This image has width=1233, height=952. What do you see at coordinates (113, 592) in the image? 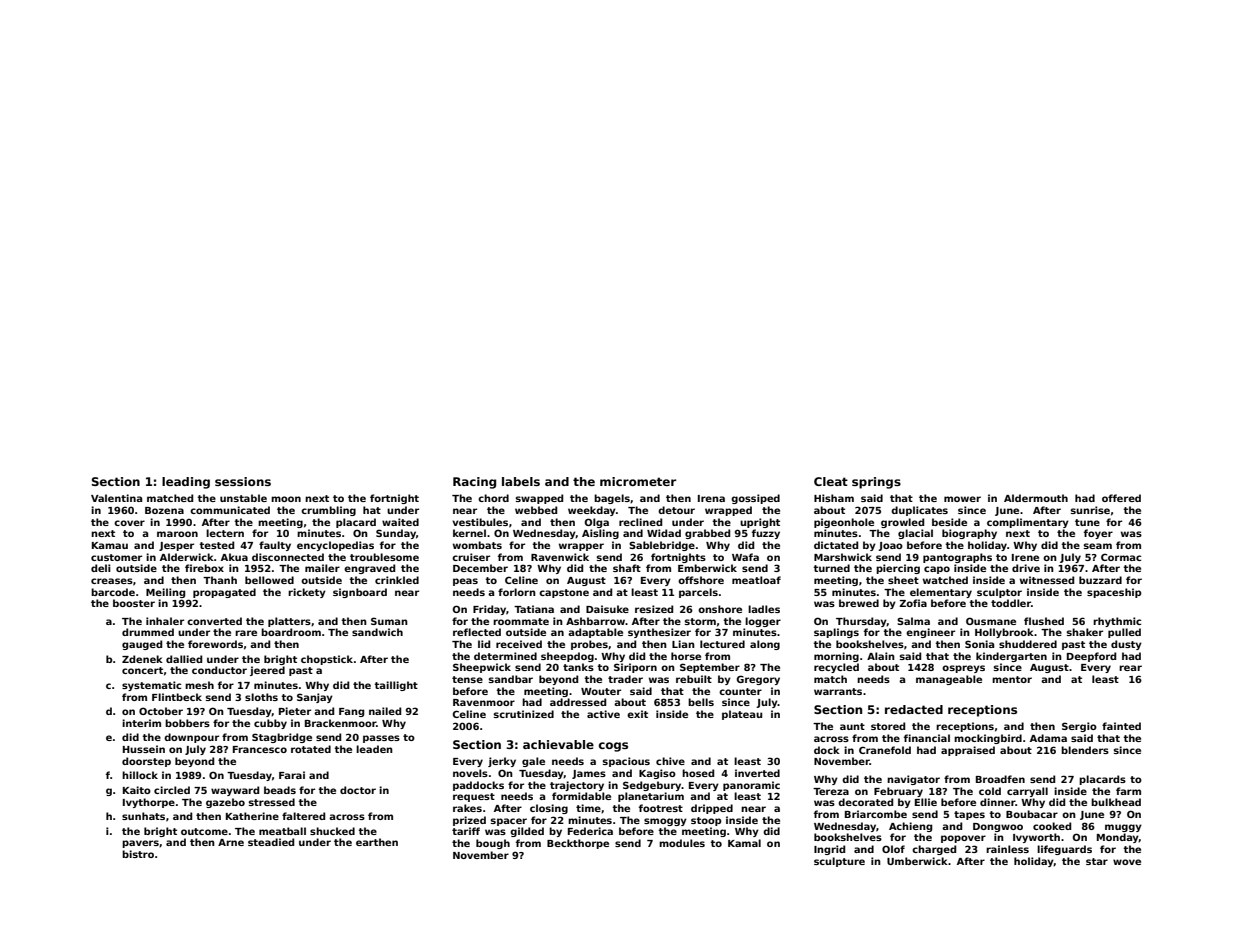
I see `barcode` at bounding box center [113, 592].
